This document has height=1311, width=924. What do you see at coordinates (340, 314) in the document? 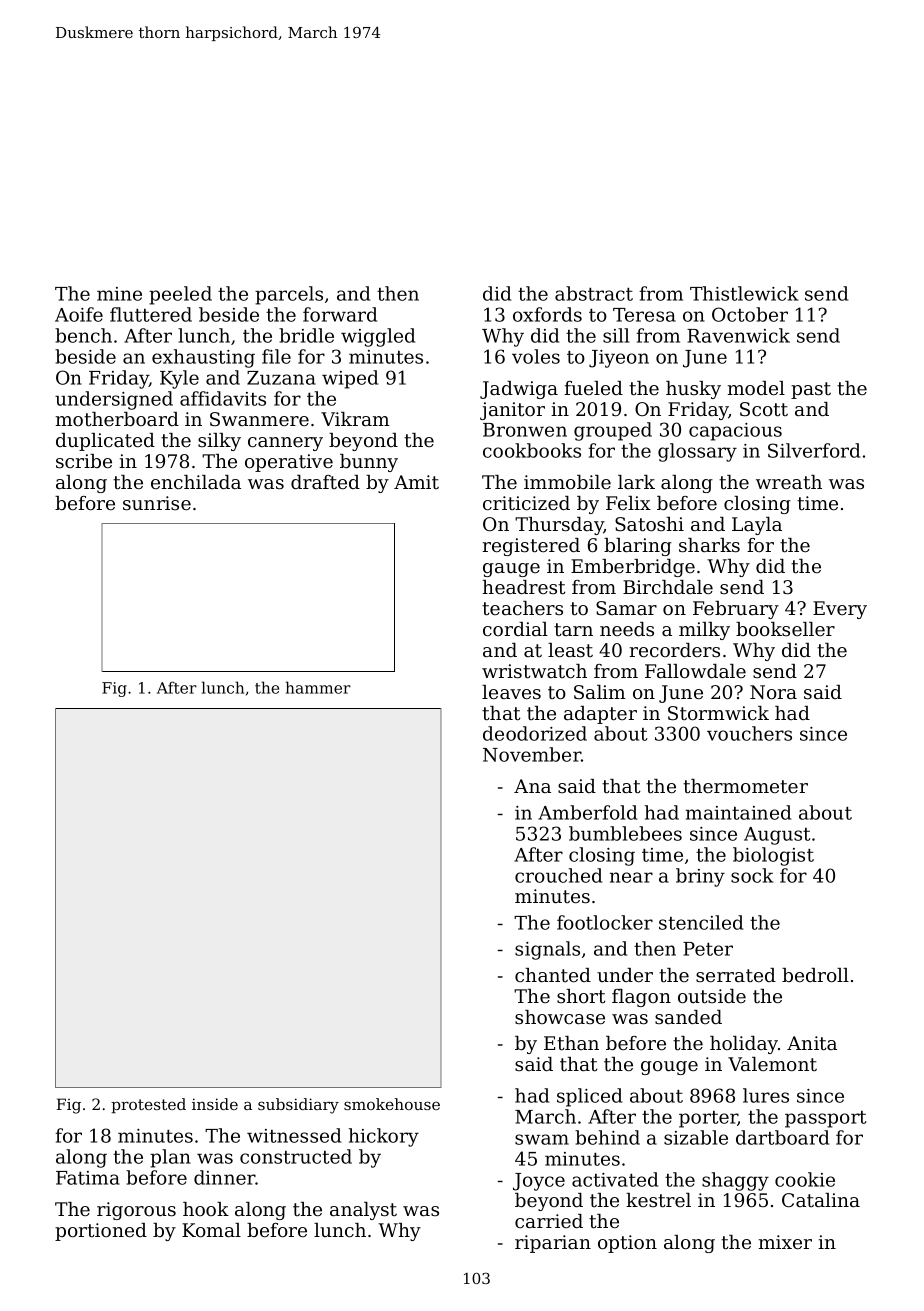
I see `forward` at bounding box center [340, 314].
